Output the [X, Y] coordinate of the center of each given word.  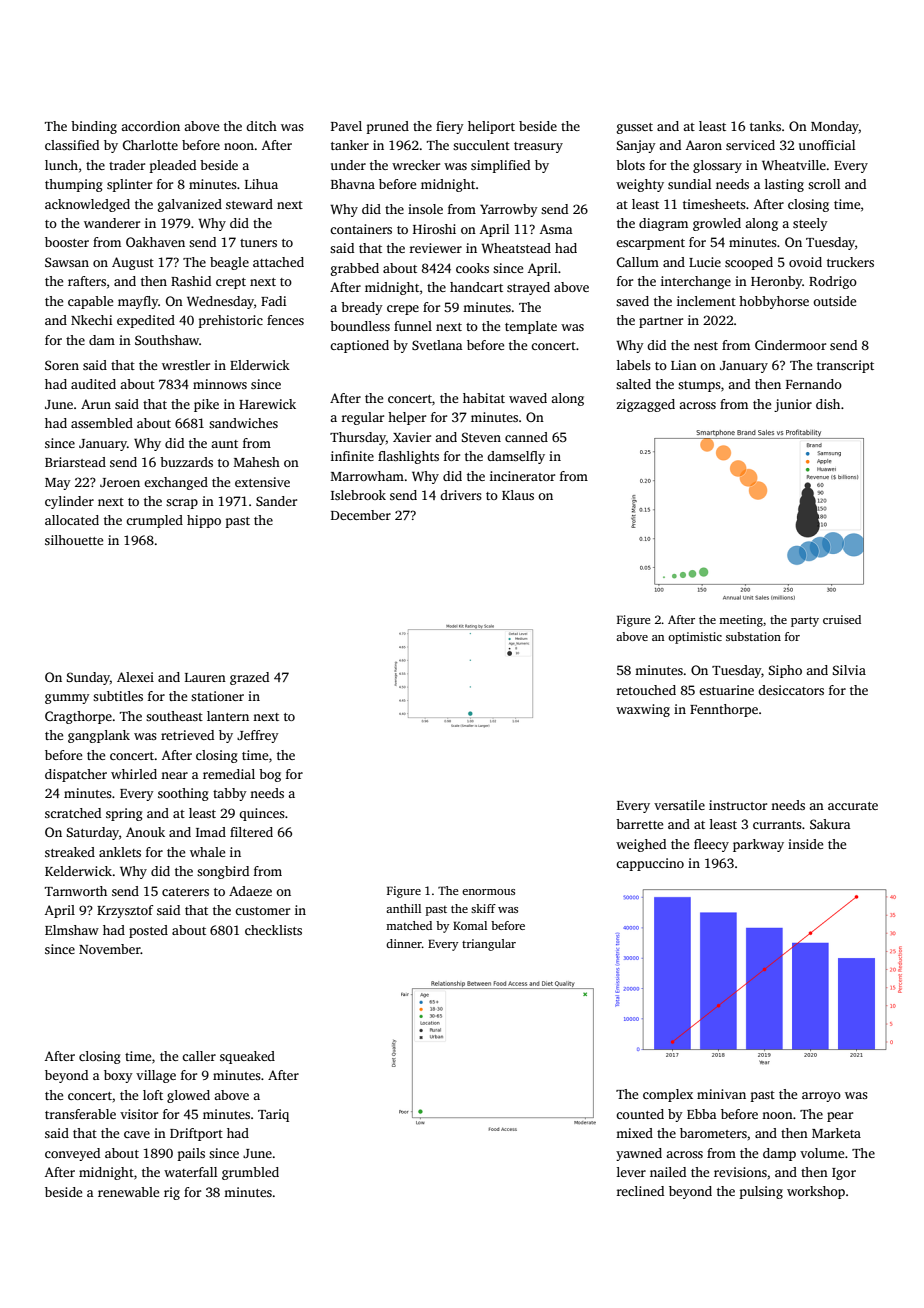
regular [363, 418]
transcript [845, 366]
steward [249, 204]
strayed [528, 288]
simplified [500, 166]
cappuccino [650, 864]
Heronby [776, 282]
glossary [717, 166]
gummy [67, 699]
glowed [188, 1096]
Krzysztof [125, 911]
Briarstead [75, 462]
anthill [403, 908]
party [805, 621]
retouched [646, 690]
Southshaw [167, 340]
